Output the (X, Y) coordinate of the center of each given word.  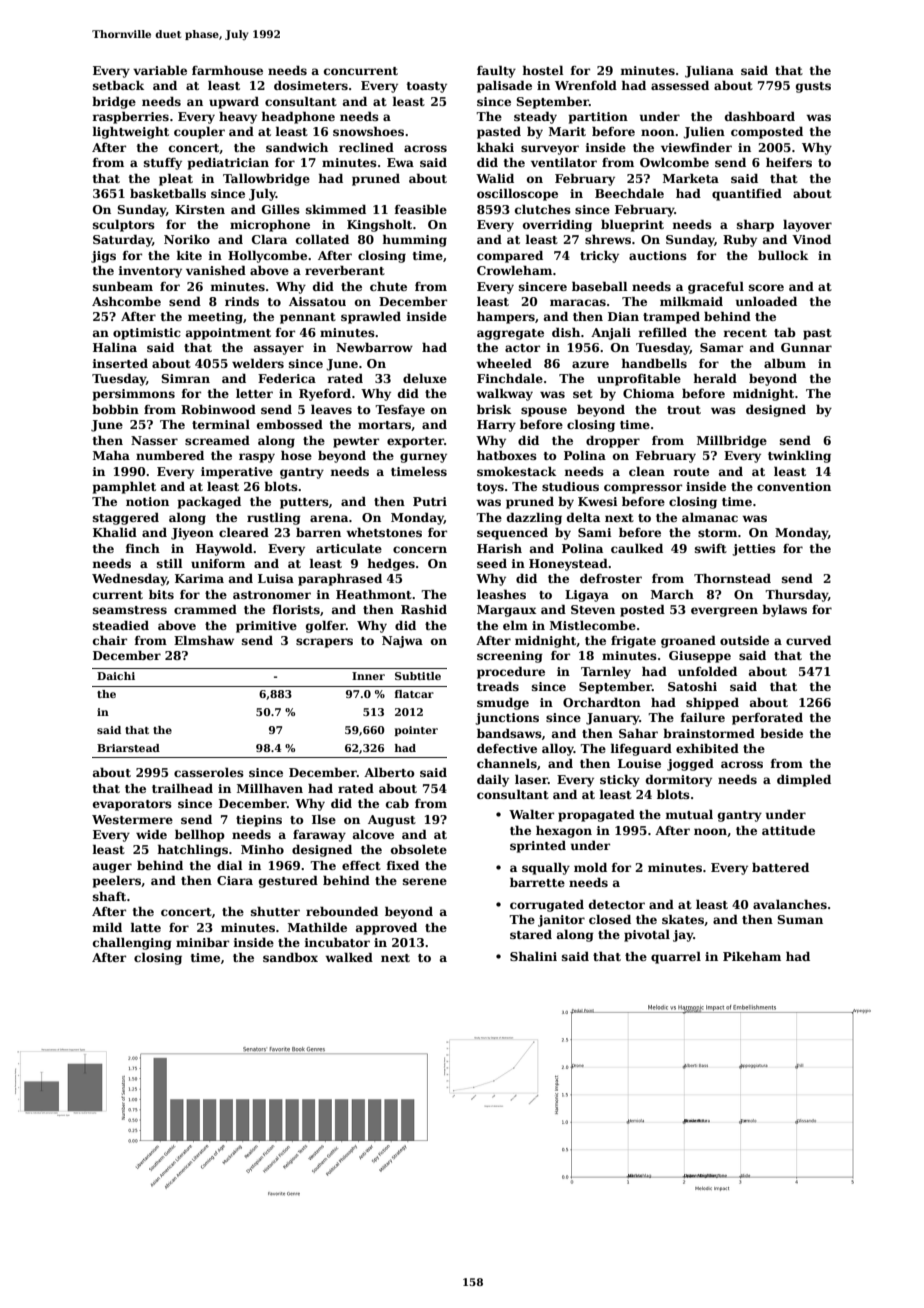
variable (160, 70)
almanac (710, 517)
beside (781, 733)
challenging (132, 943)
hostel (543, 70)
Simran (185, 378)
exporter (415, 442)
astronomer (272, 595)
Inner (368, 676)
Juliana (709, 71)
